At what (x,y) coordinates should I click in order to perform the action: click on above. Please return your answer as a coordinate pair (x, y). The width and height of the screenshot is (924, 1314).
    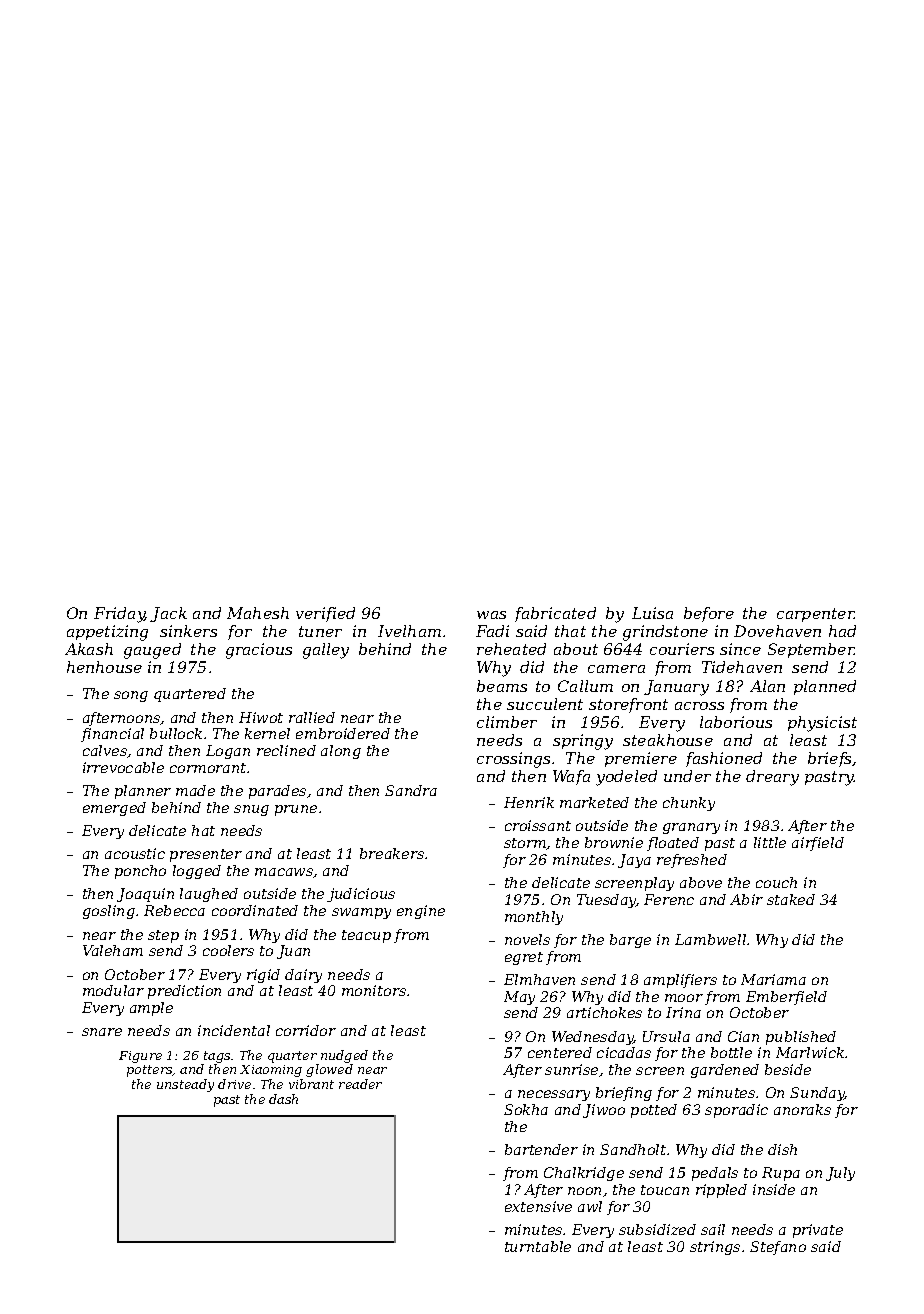
    Looking at the image, I should click on (701, 882).
